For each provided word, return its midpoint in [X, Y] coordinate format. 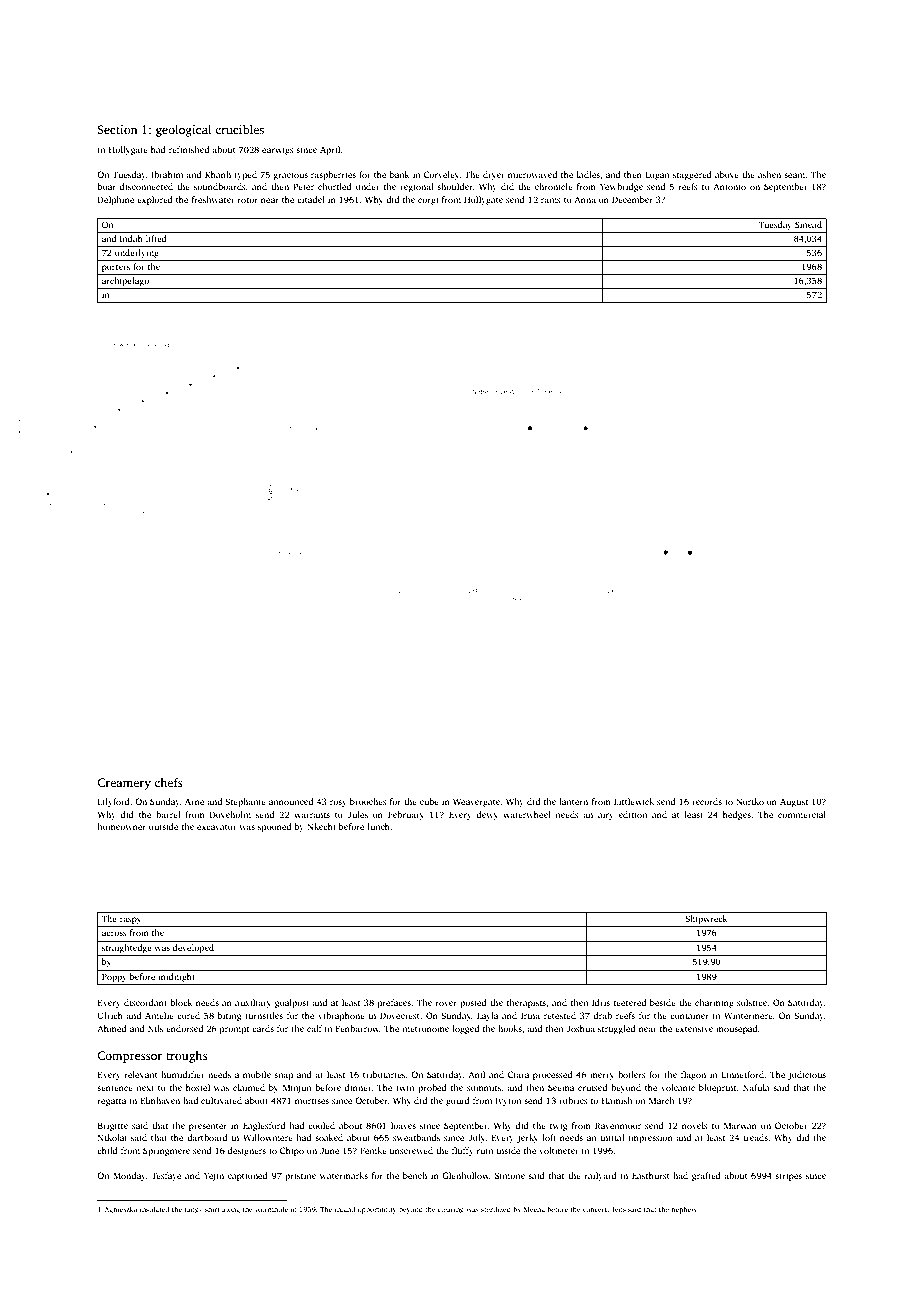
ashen [769, 174]
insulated [154, 1209]
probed [432, 1088]
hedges [737, 815]
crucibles [239, 129]
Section [117, 129]
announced [291, 801]
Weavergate [476, 802]
